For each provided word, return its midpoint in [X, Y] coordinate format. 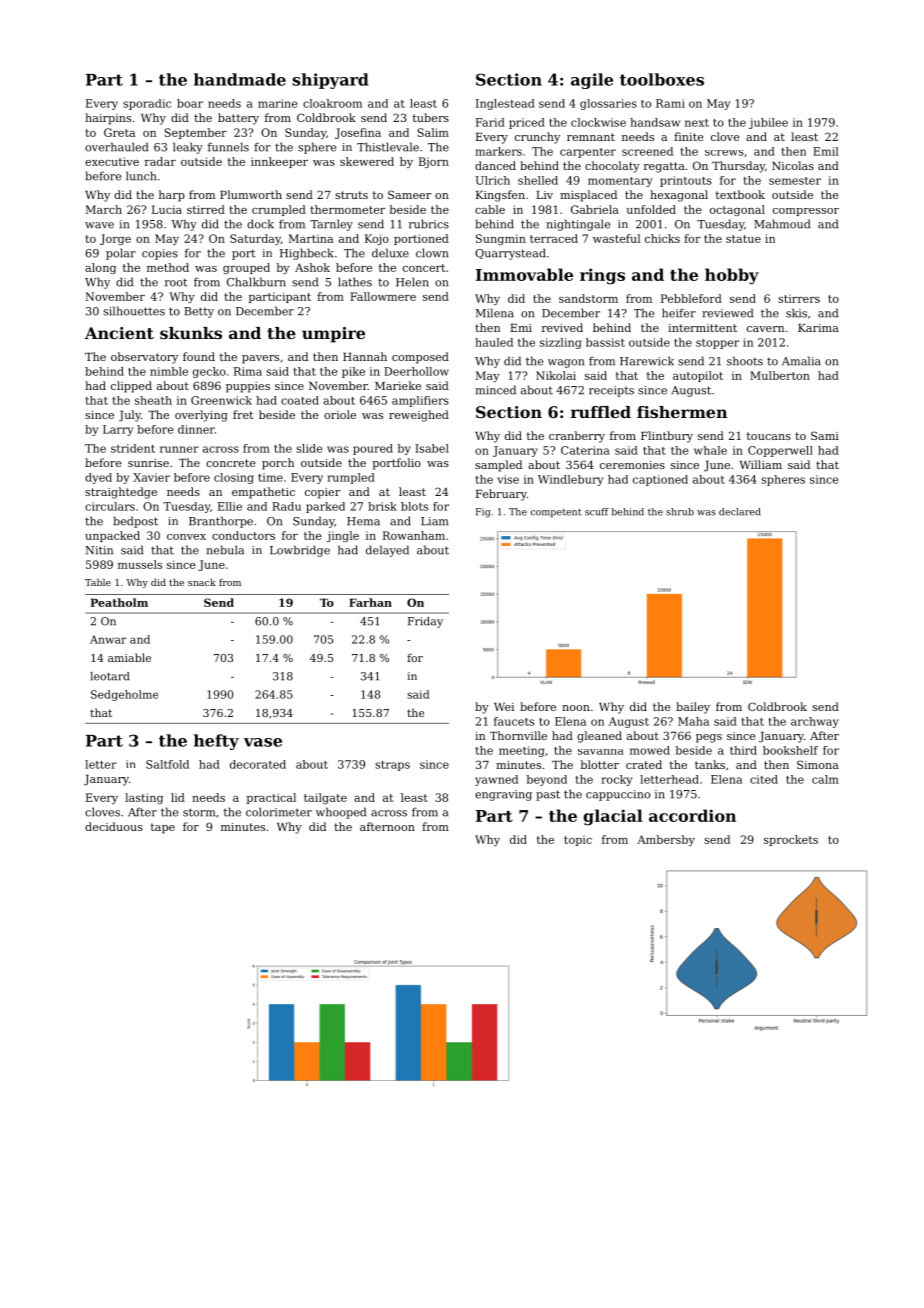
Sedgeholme [124, 695]
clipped [131, 387]
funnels [228, 147]
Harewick [647, 361]
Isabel [432, 448]
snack [202, 582]
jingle [342, 536]
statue [743, 239]
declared [739, 512]
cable [490, 209]
